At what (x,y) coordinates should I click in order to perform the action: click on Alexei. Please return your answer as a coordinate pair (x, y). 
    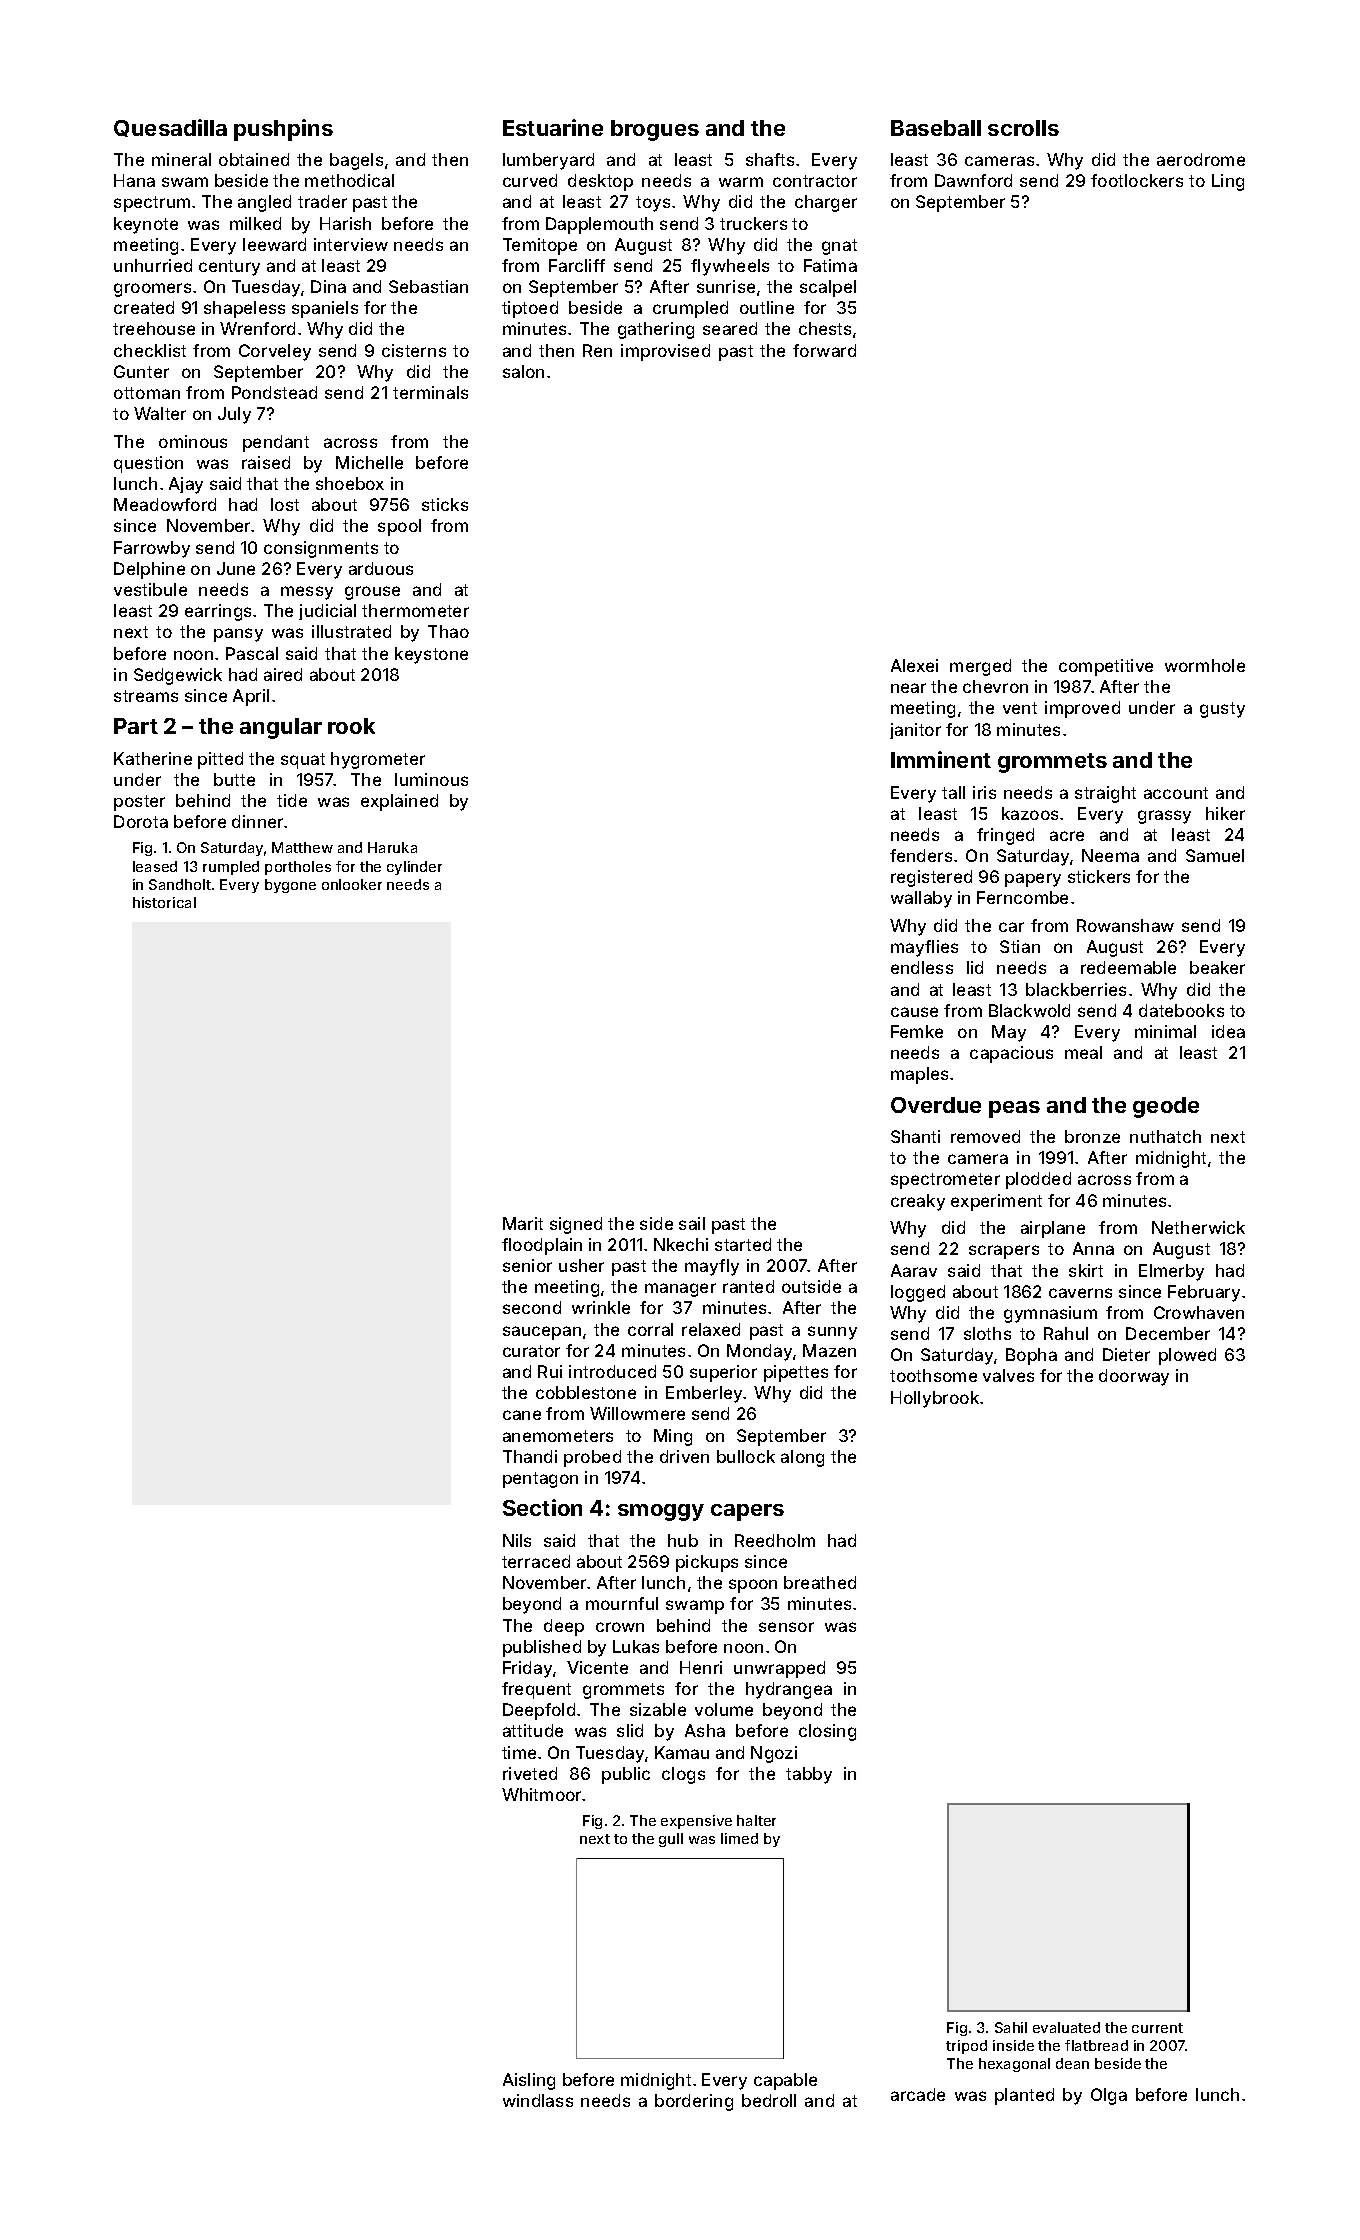
    Looking at the image, I should click on (914, 665).
